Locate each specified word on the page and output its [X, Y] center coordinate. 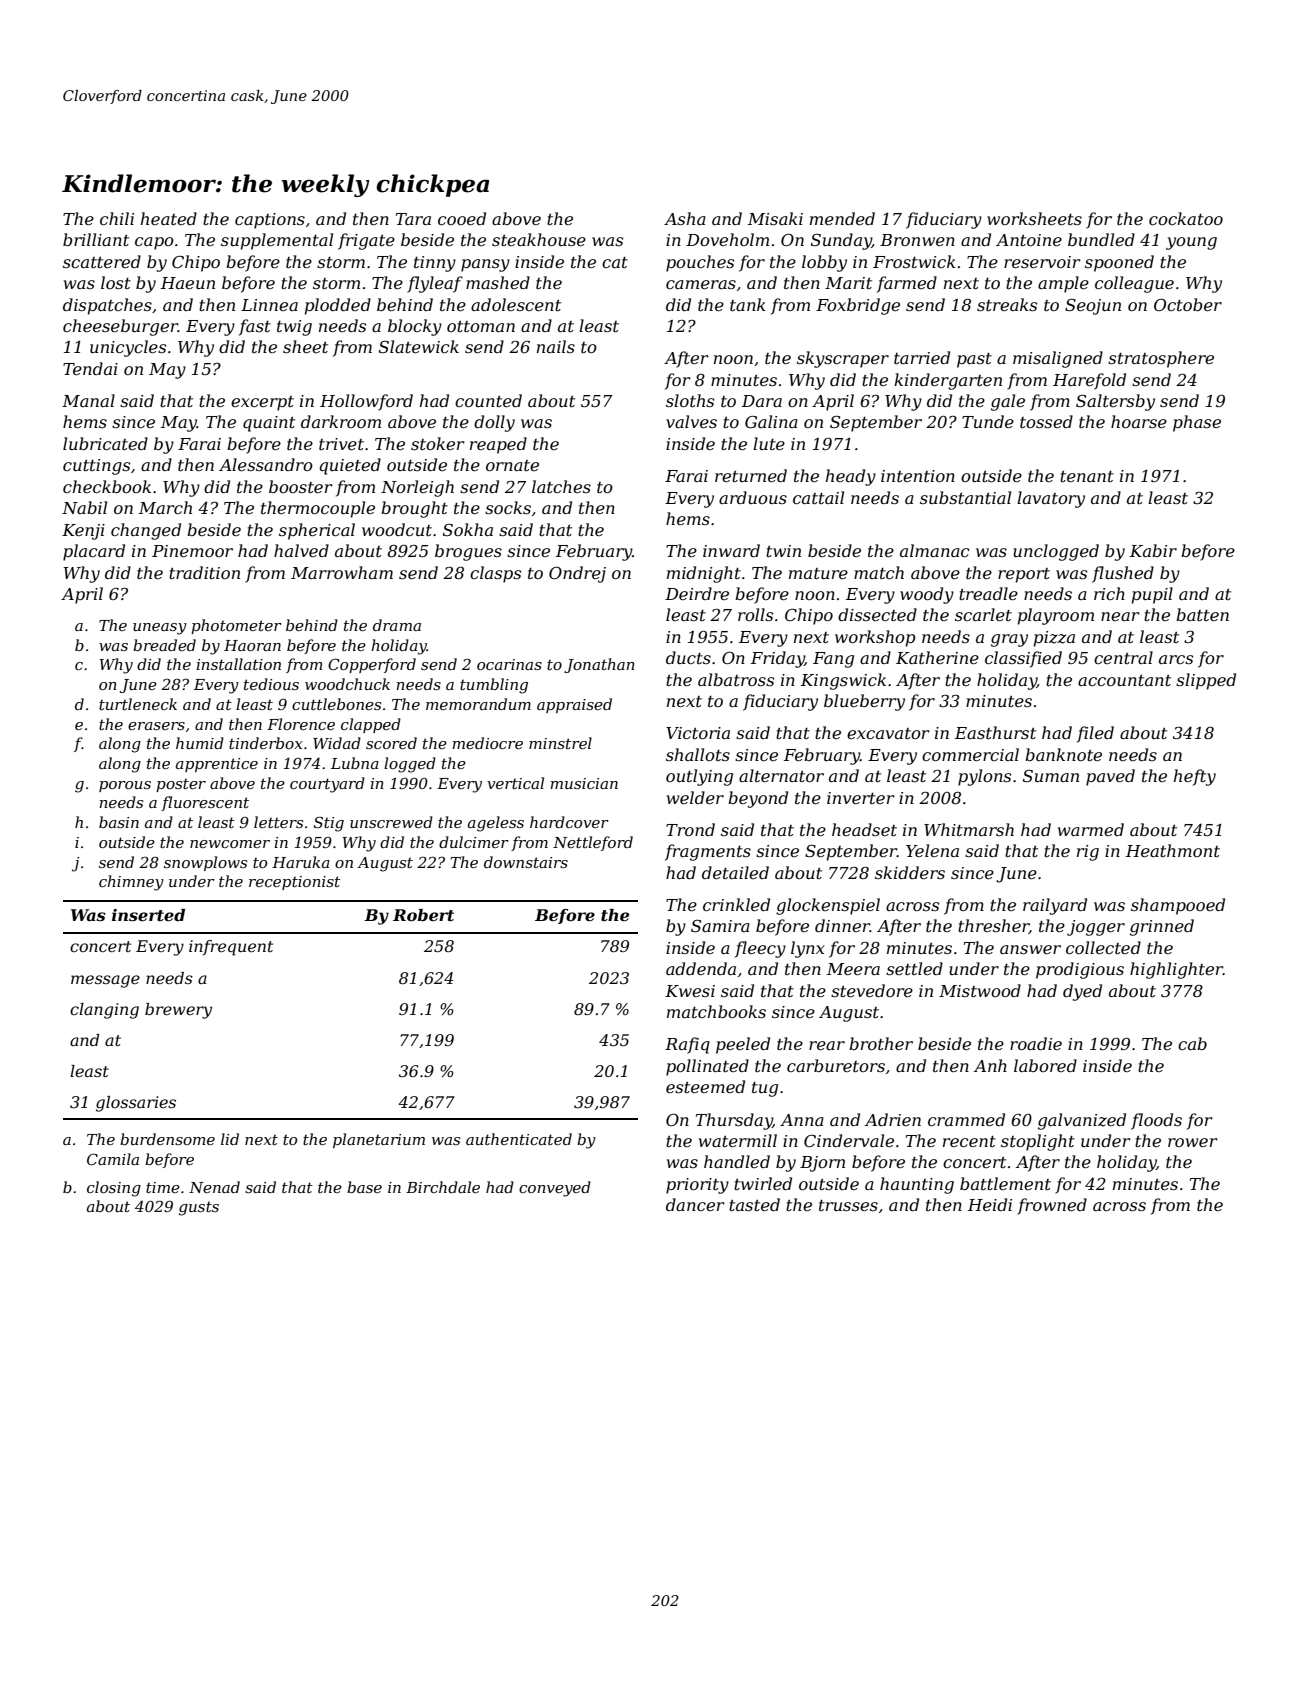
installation [239, 664]
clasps [495, 574]
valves [691, 421]
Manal [88, 400]
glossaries [136, 1104]
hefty [1195, 777]
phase [1197, 423]
